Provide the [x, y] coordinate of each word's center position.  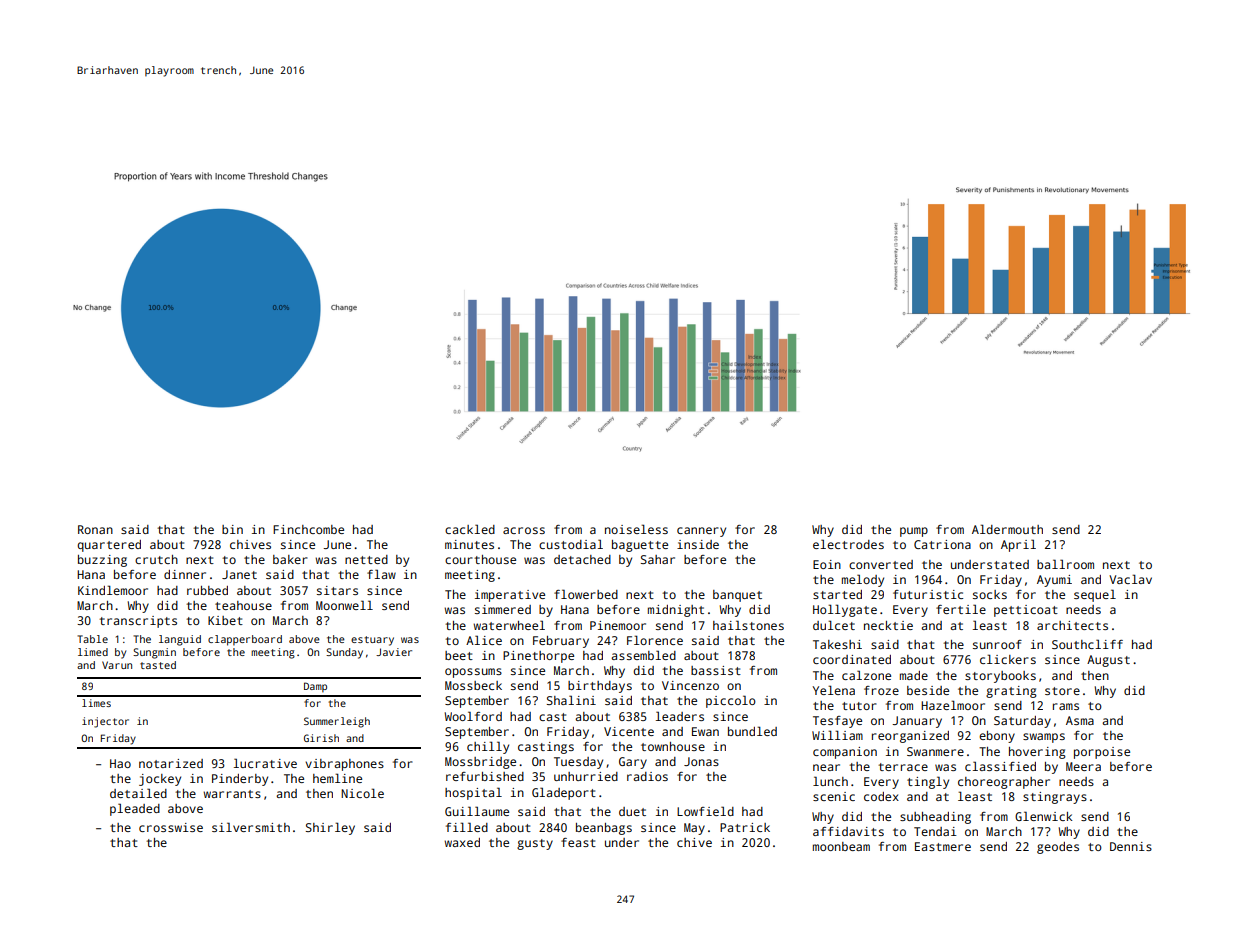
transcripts [138, 622]
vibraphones [344, 765]
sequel [1095, 595]
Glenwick [1043, 816]
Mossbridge [480, 763]
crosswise [171, 827]
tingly [928, 782]
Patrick [745, 827]
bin [232, 529]
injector [105, 722]
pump [914, 532]
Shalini [571, 700]
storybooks [1000, 677]
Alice [484, 640]
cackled [470, 529]
